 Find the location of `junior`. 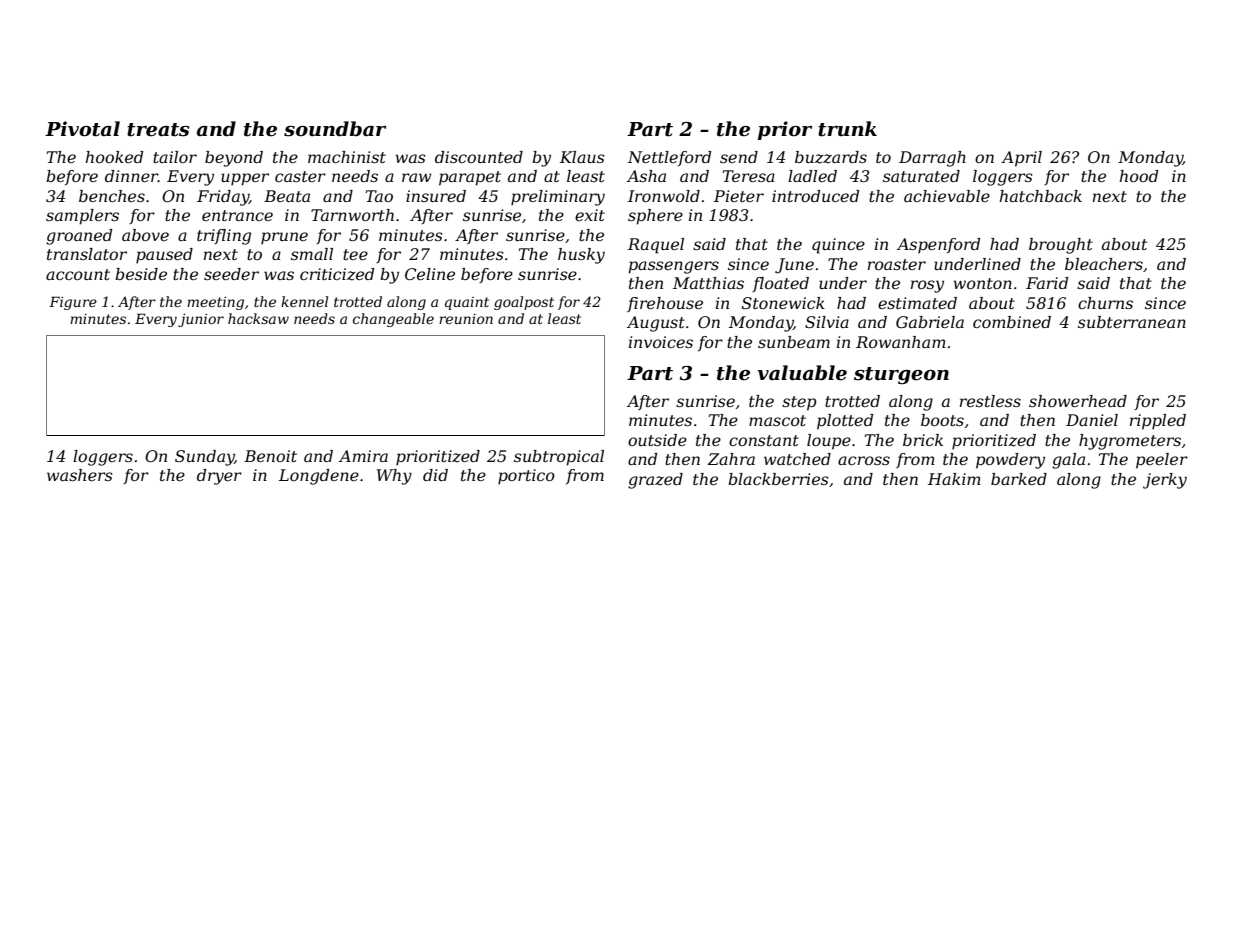

junior is located at coordinates (201, 320).
